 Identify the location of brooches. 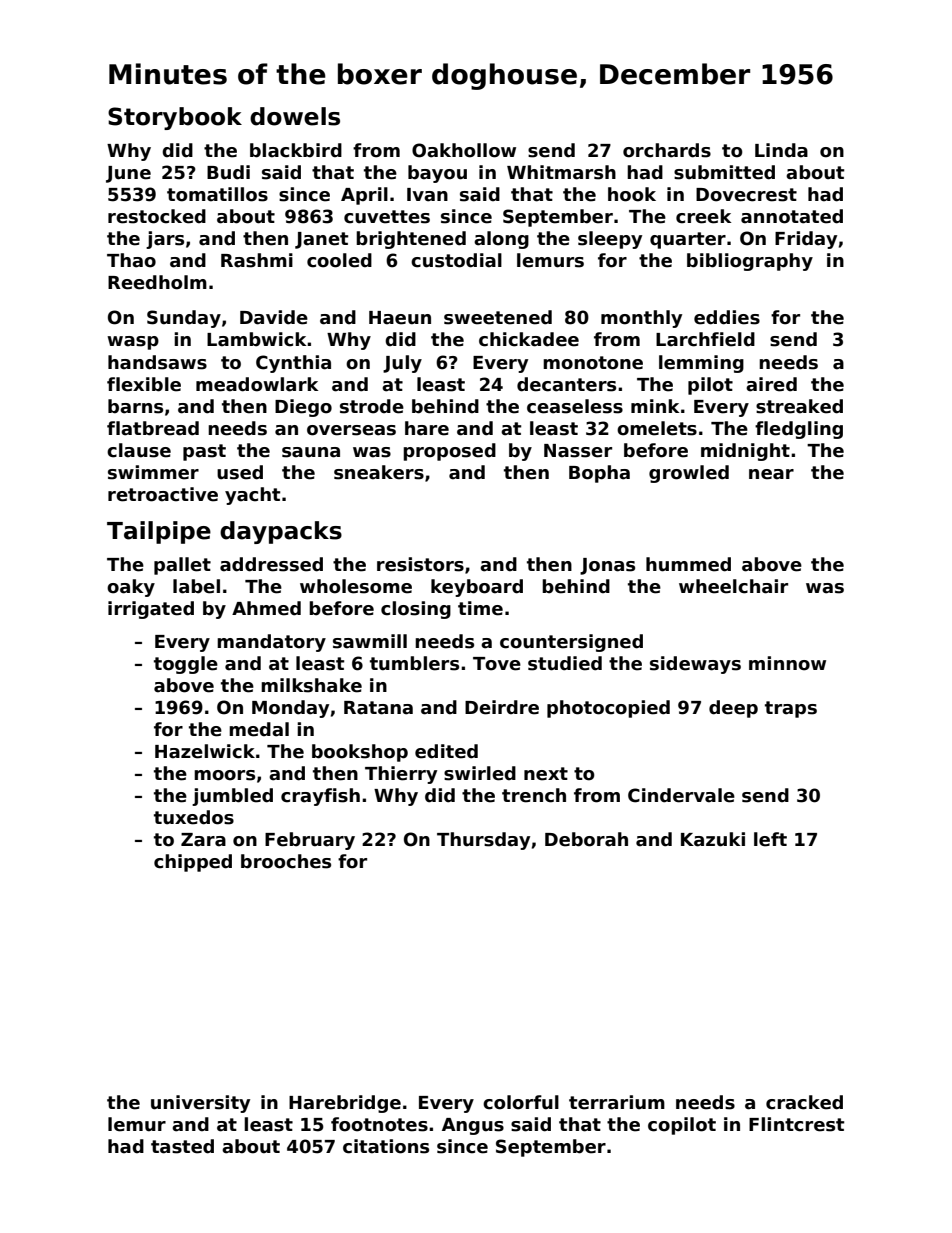
(286, 861).
